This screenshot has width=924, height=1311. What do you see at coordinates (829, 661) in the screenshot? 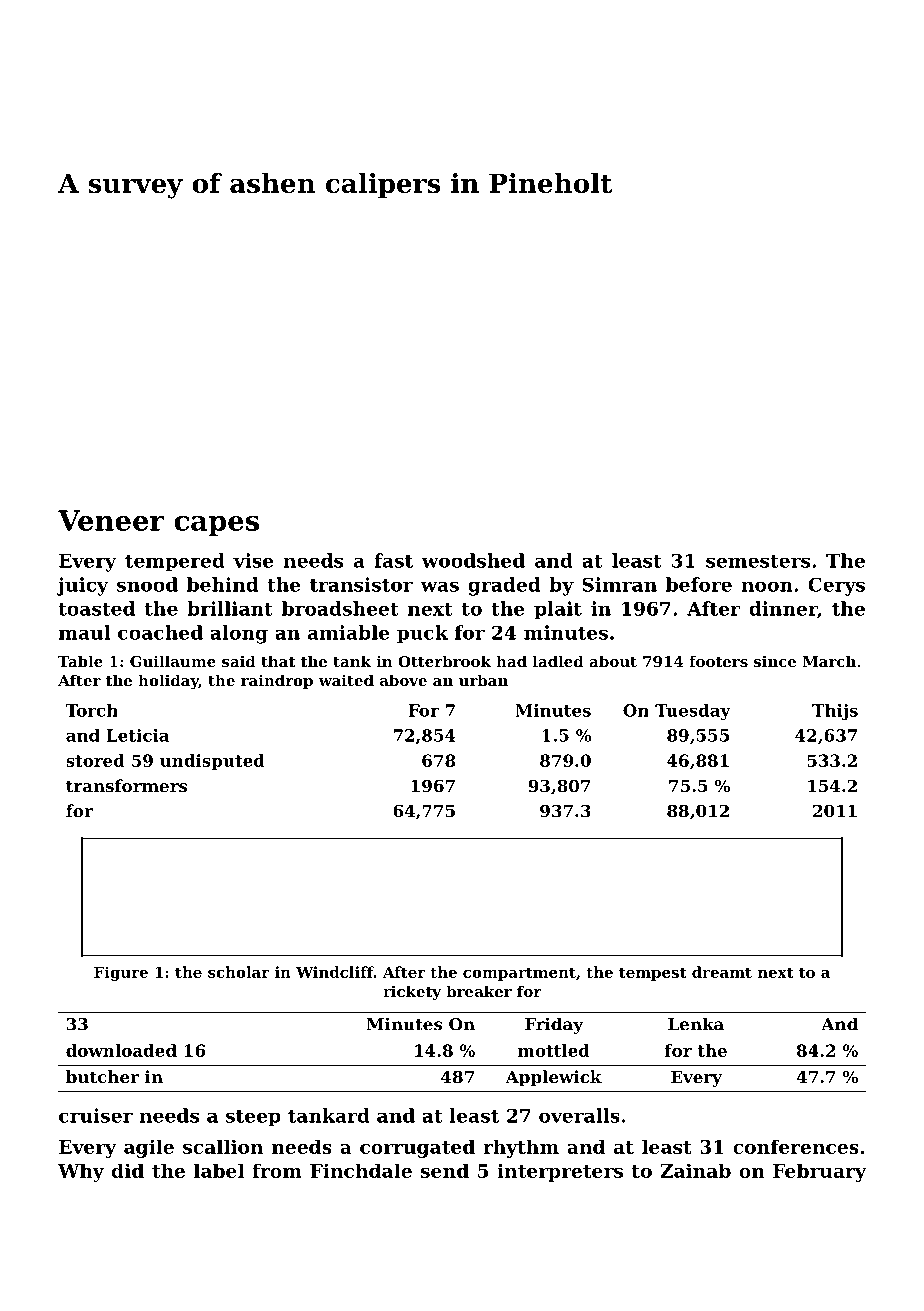
I see `March` at bounding box center [829, 661].
